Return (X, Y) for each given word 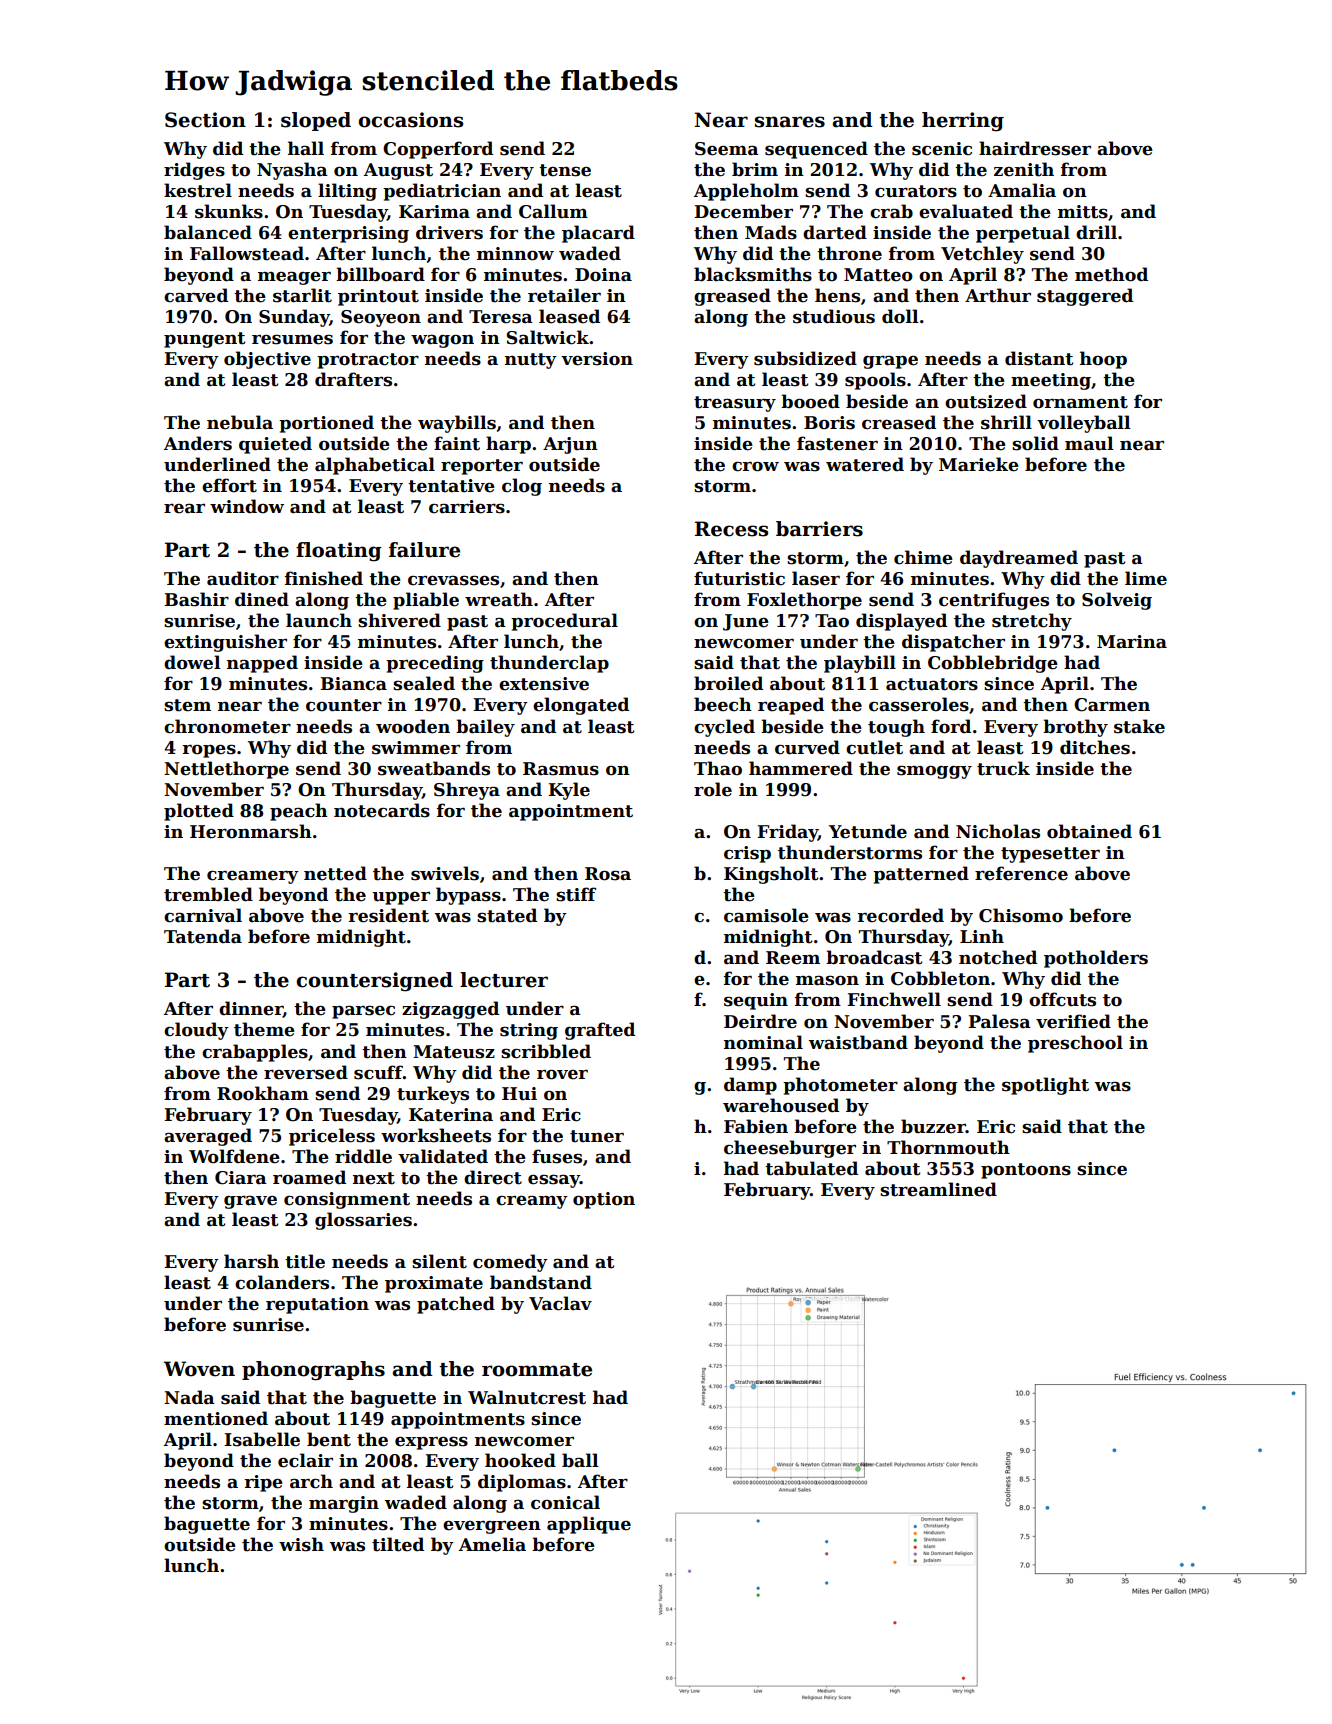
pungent (204, 340)
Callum (553, 211)
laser (816, 578)
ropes (209, 751)
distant (1039, 358)
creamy (532, 1202)
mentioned (216, 1418)
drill (1096, 232)
